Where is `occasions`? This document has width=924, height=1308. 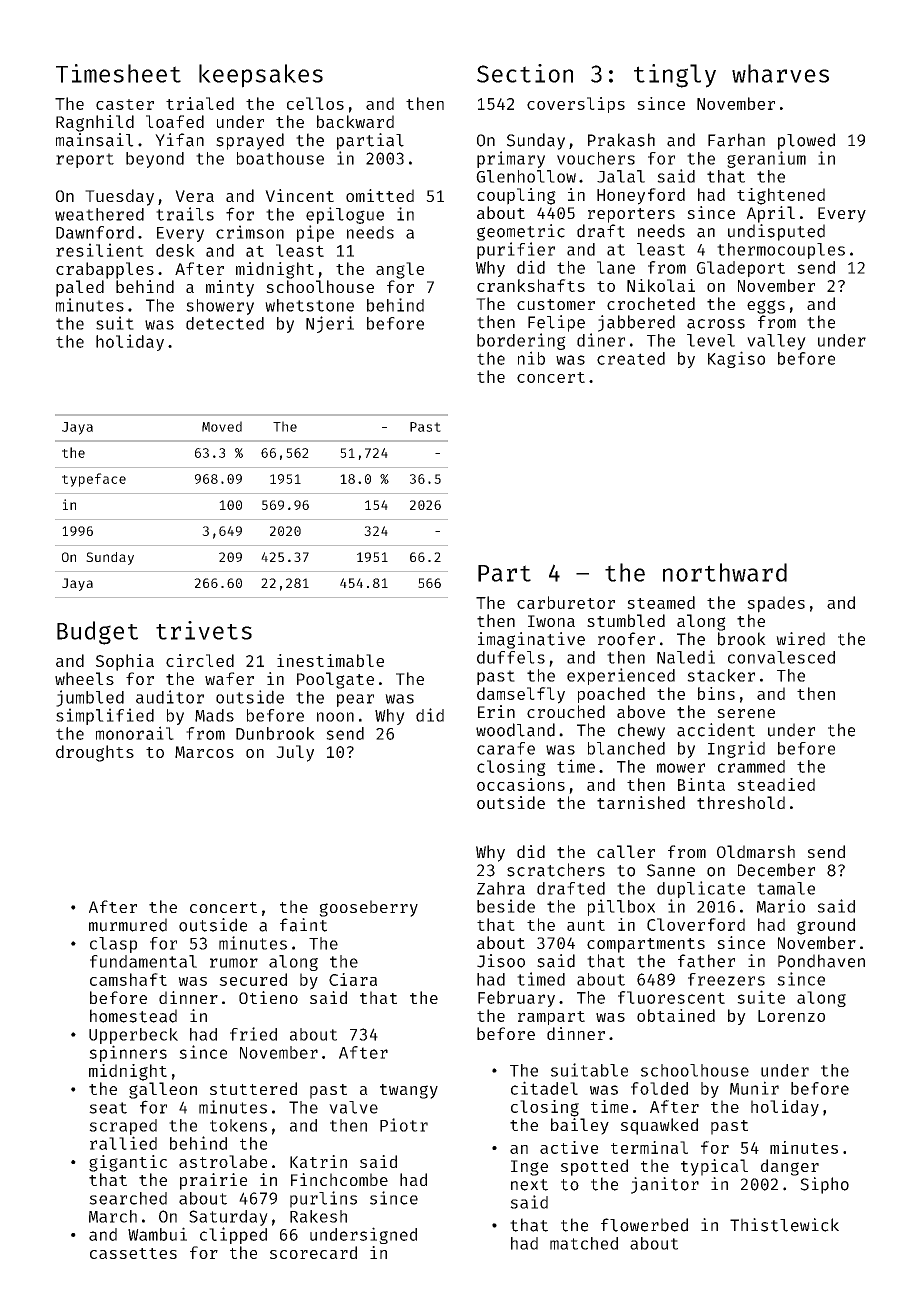
occasions is located at coordinates (521, 784).
